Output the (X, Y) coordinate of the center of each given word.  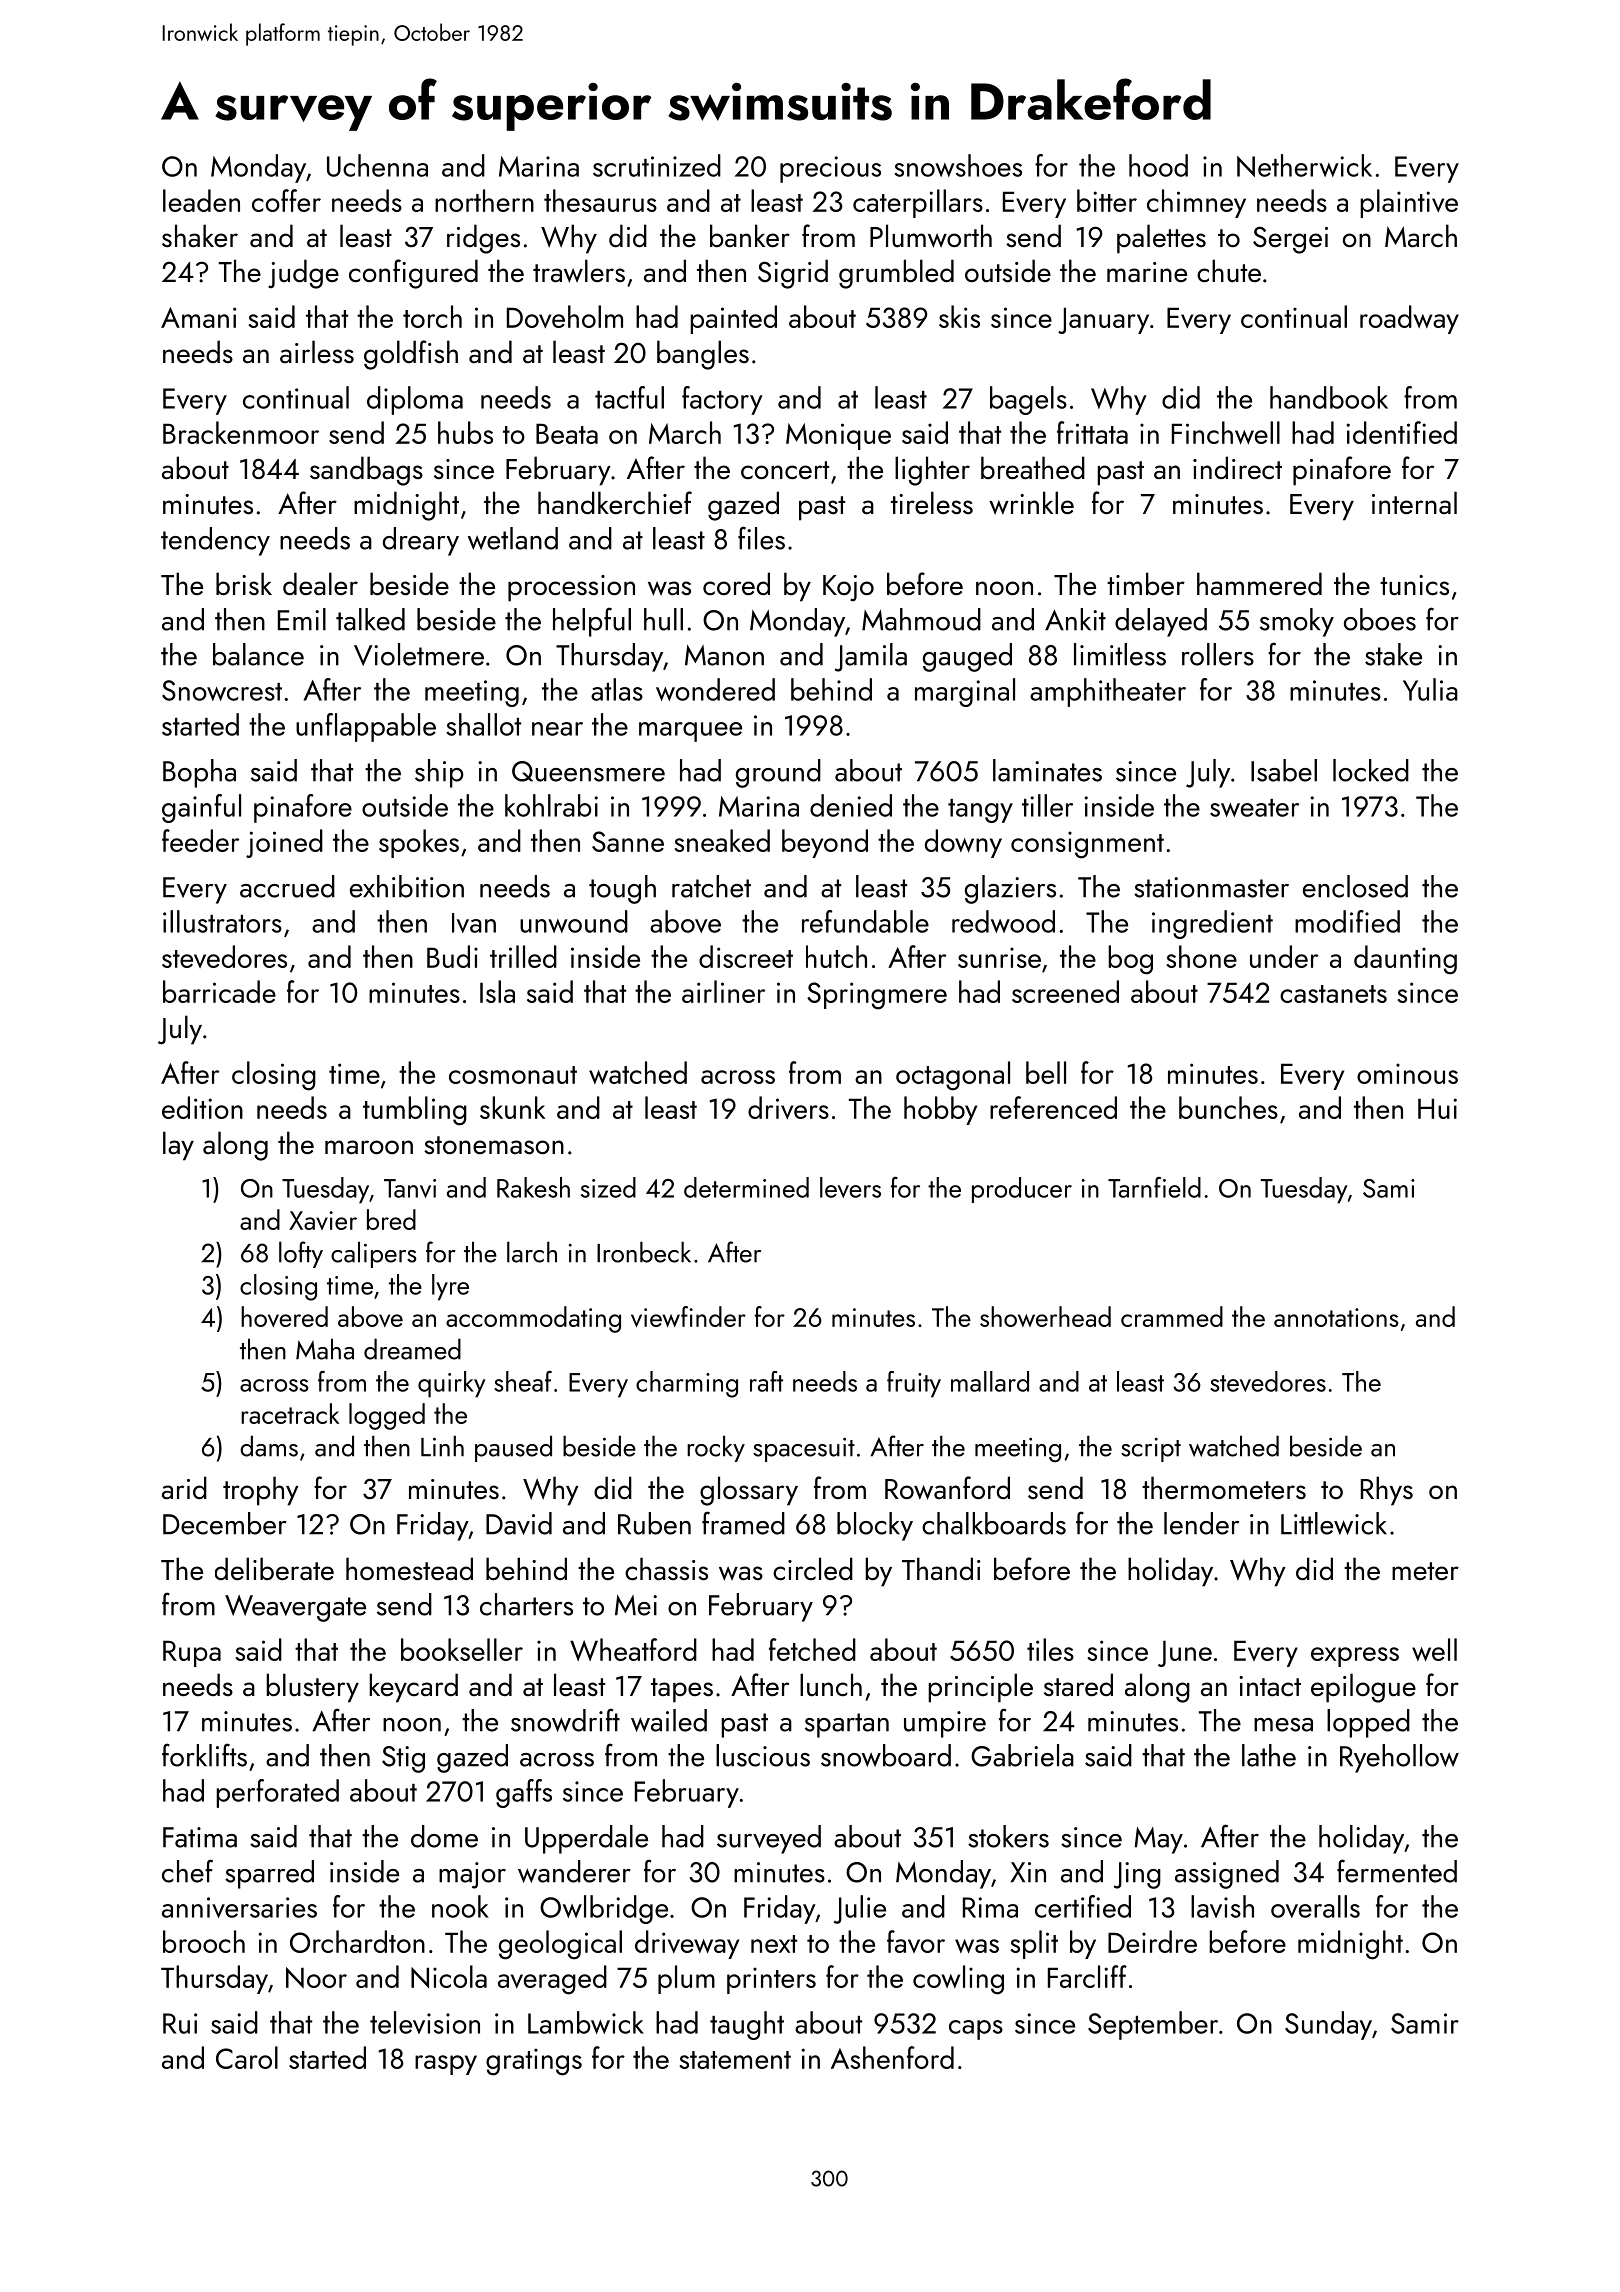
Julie (860, 1909)
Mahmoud (921, 619)
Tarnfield (1154, 1187)
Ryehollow (1399, 1758)
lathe (1269, 1755)
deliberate (274, 1568)
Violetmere (419, 654)
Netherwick (1304, 165)
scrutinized (657, 165)
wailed (669, 1720)
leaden (201, 200)
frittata (1092, 432)
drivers (788, 1107)
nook (460, 1906)
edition (202, 1107)
